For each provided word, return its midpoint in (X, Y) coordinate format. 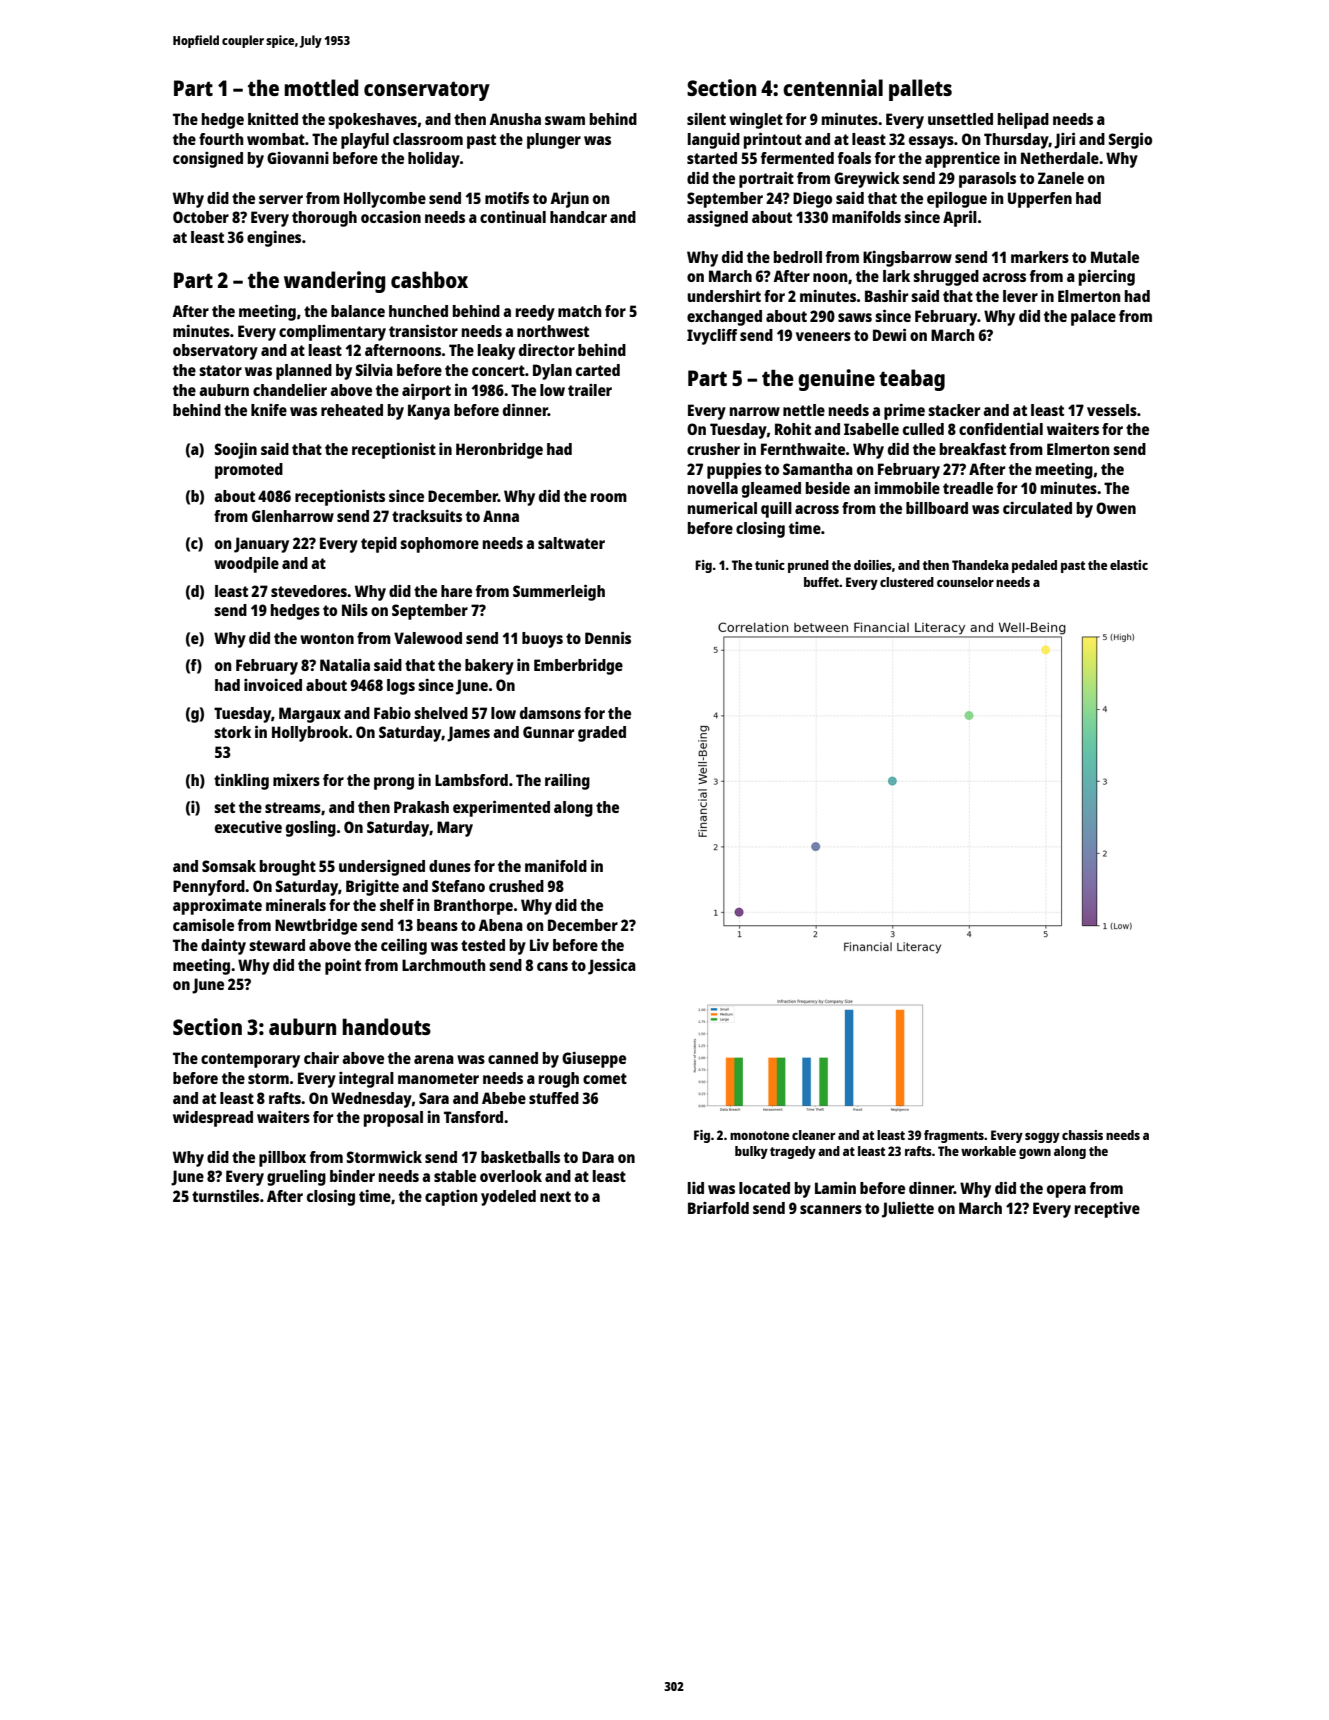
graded (602, 734)
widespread (213, 1119)
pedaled (1034, 566)
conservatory (427, 91)
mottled (321, 87)
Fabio (392, 713)
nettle (804, 410)
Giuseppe (594, 1060)
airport (426, 391)
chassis (1082, 1135)
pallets (920, 90)
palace (1093, 318)
